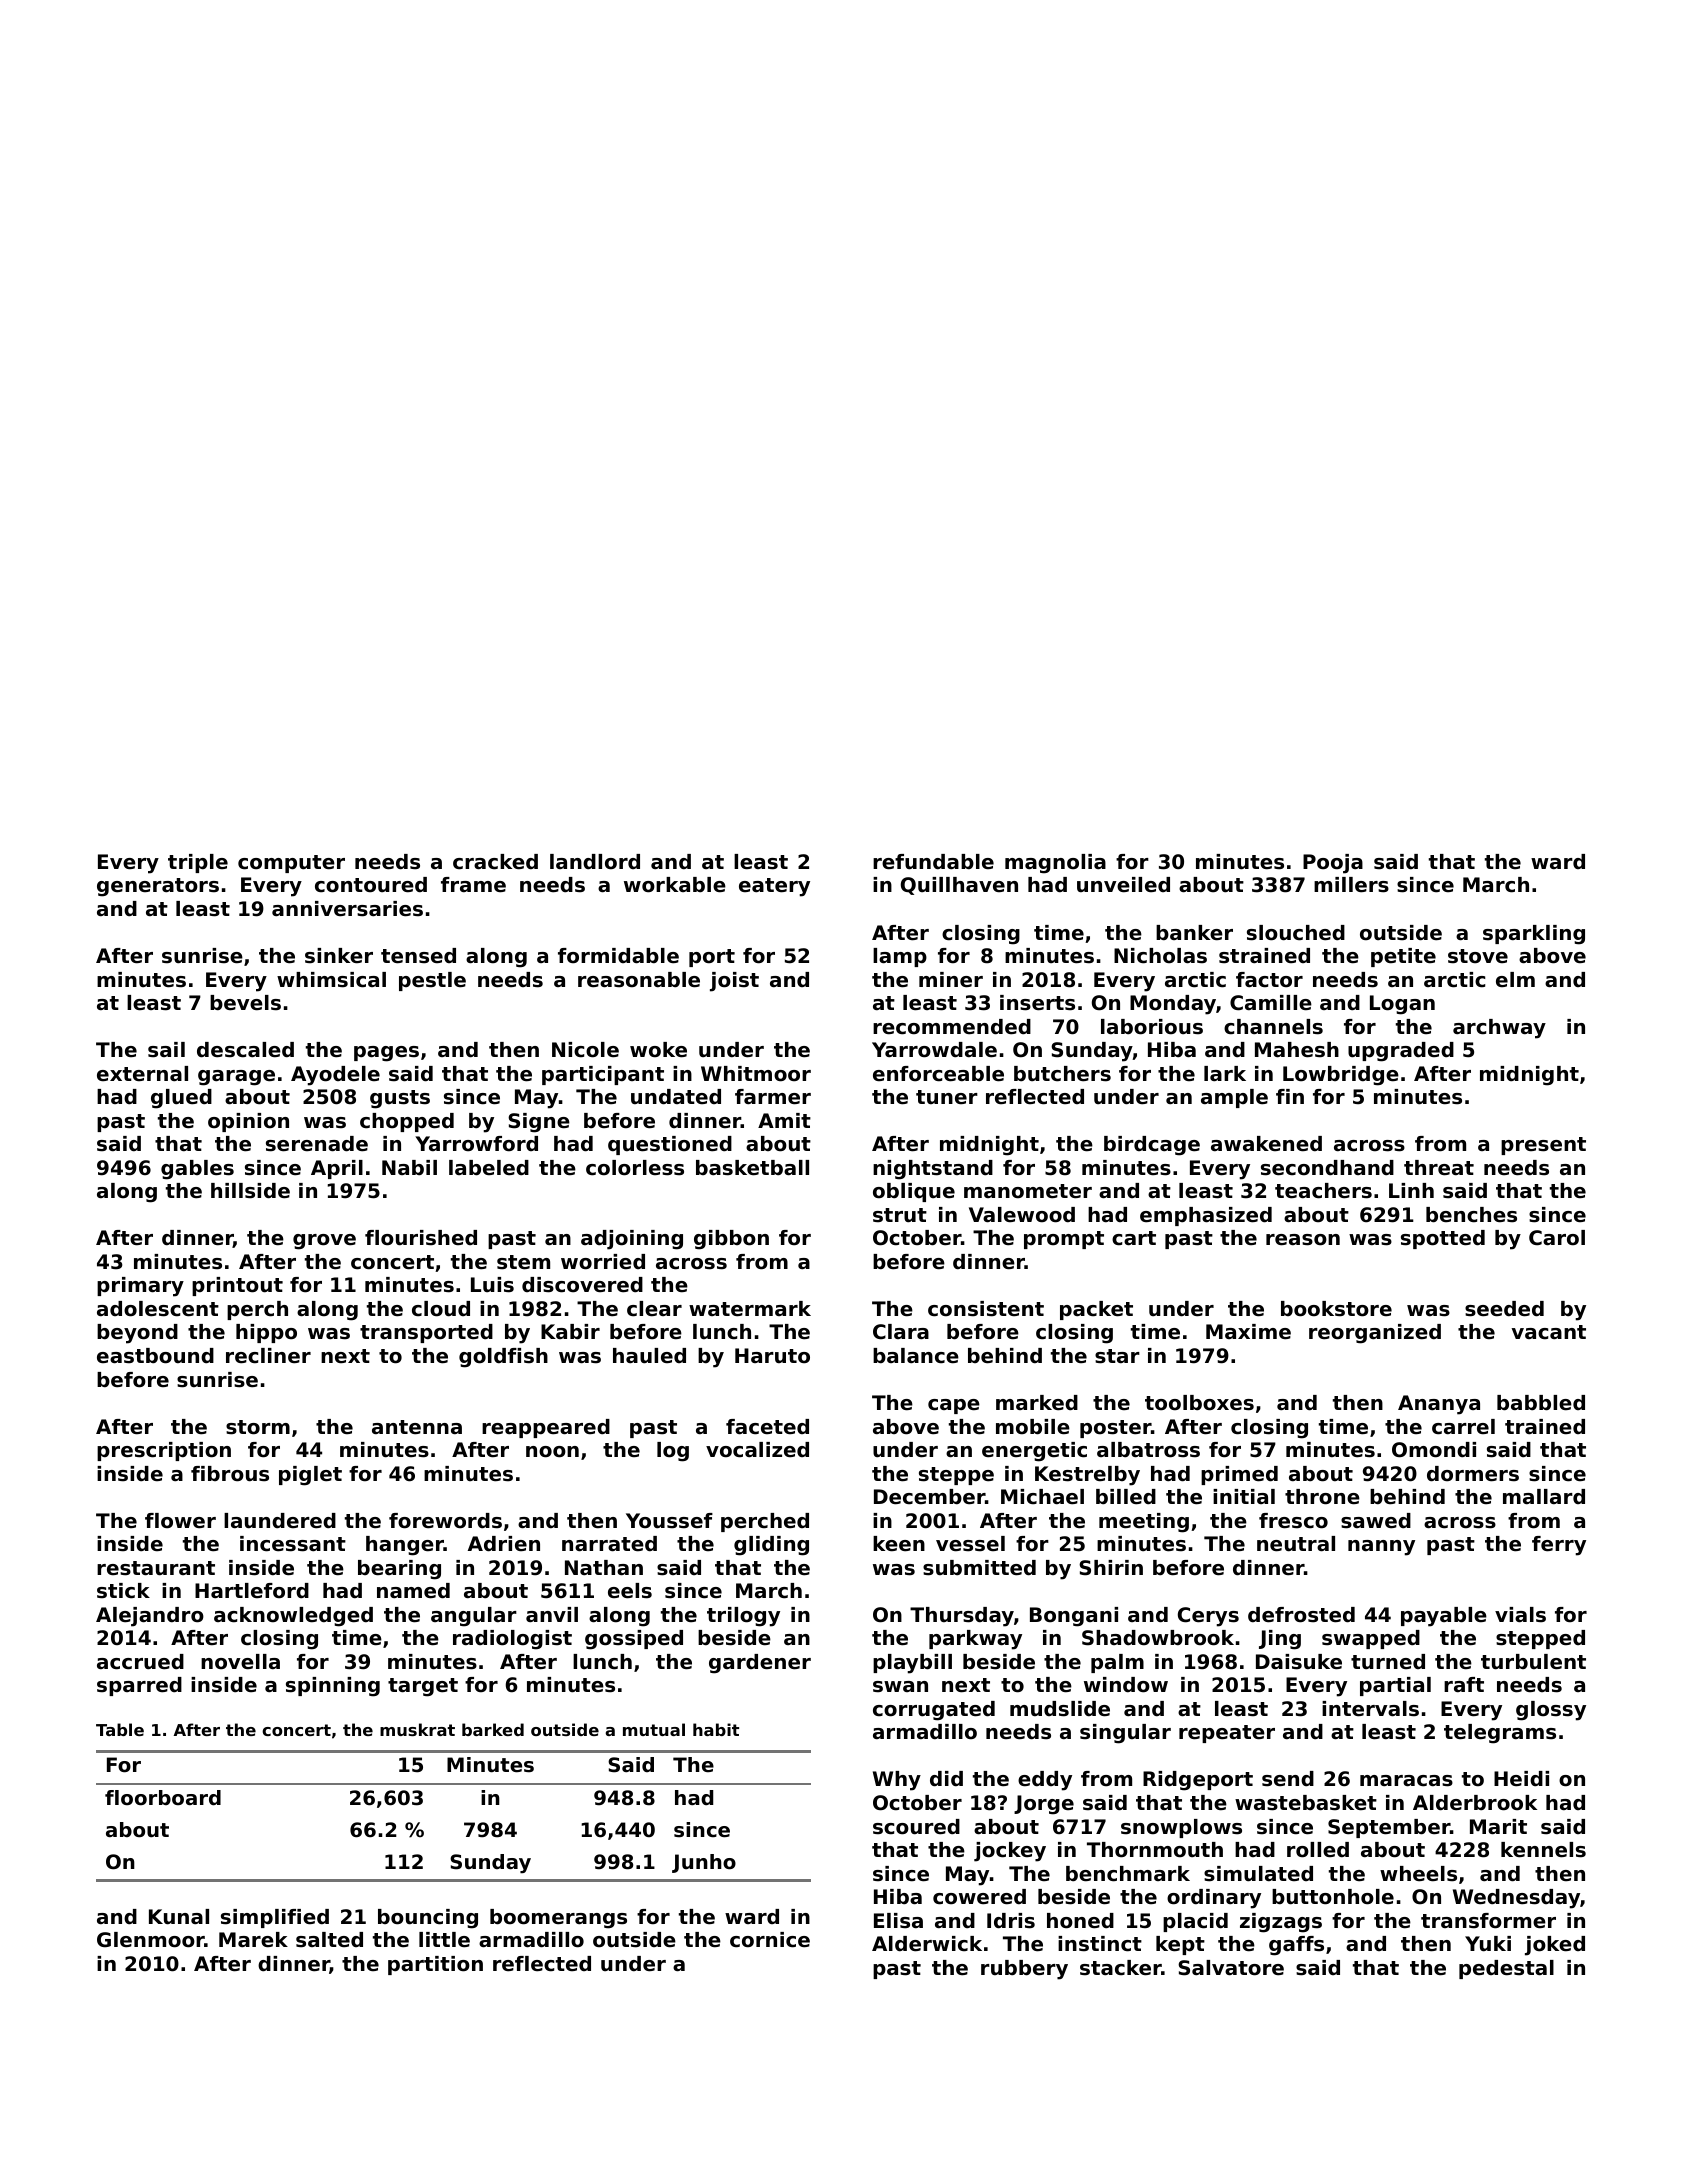  Describe the element at coordinates (324, 1242) in the image. I see `grove` at that location.
